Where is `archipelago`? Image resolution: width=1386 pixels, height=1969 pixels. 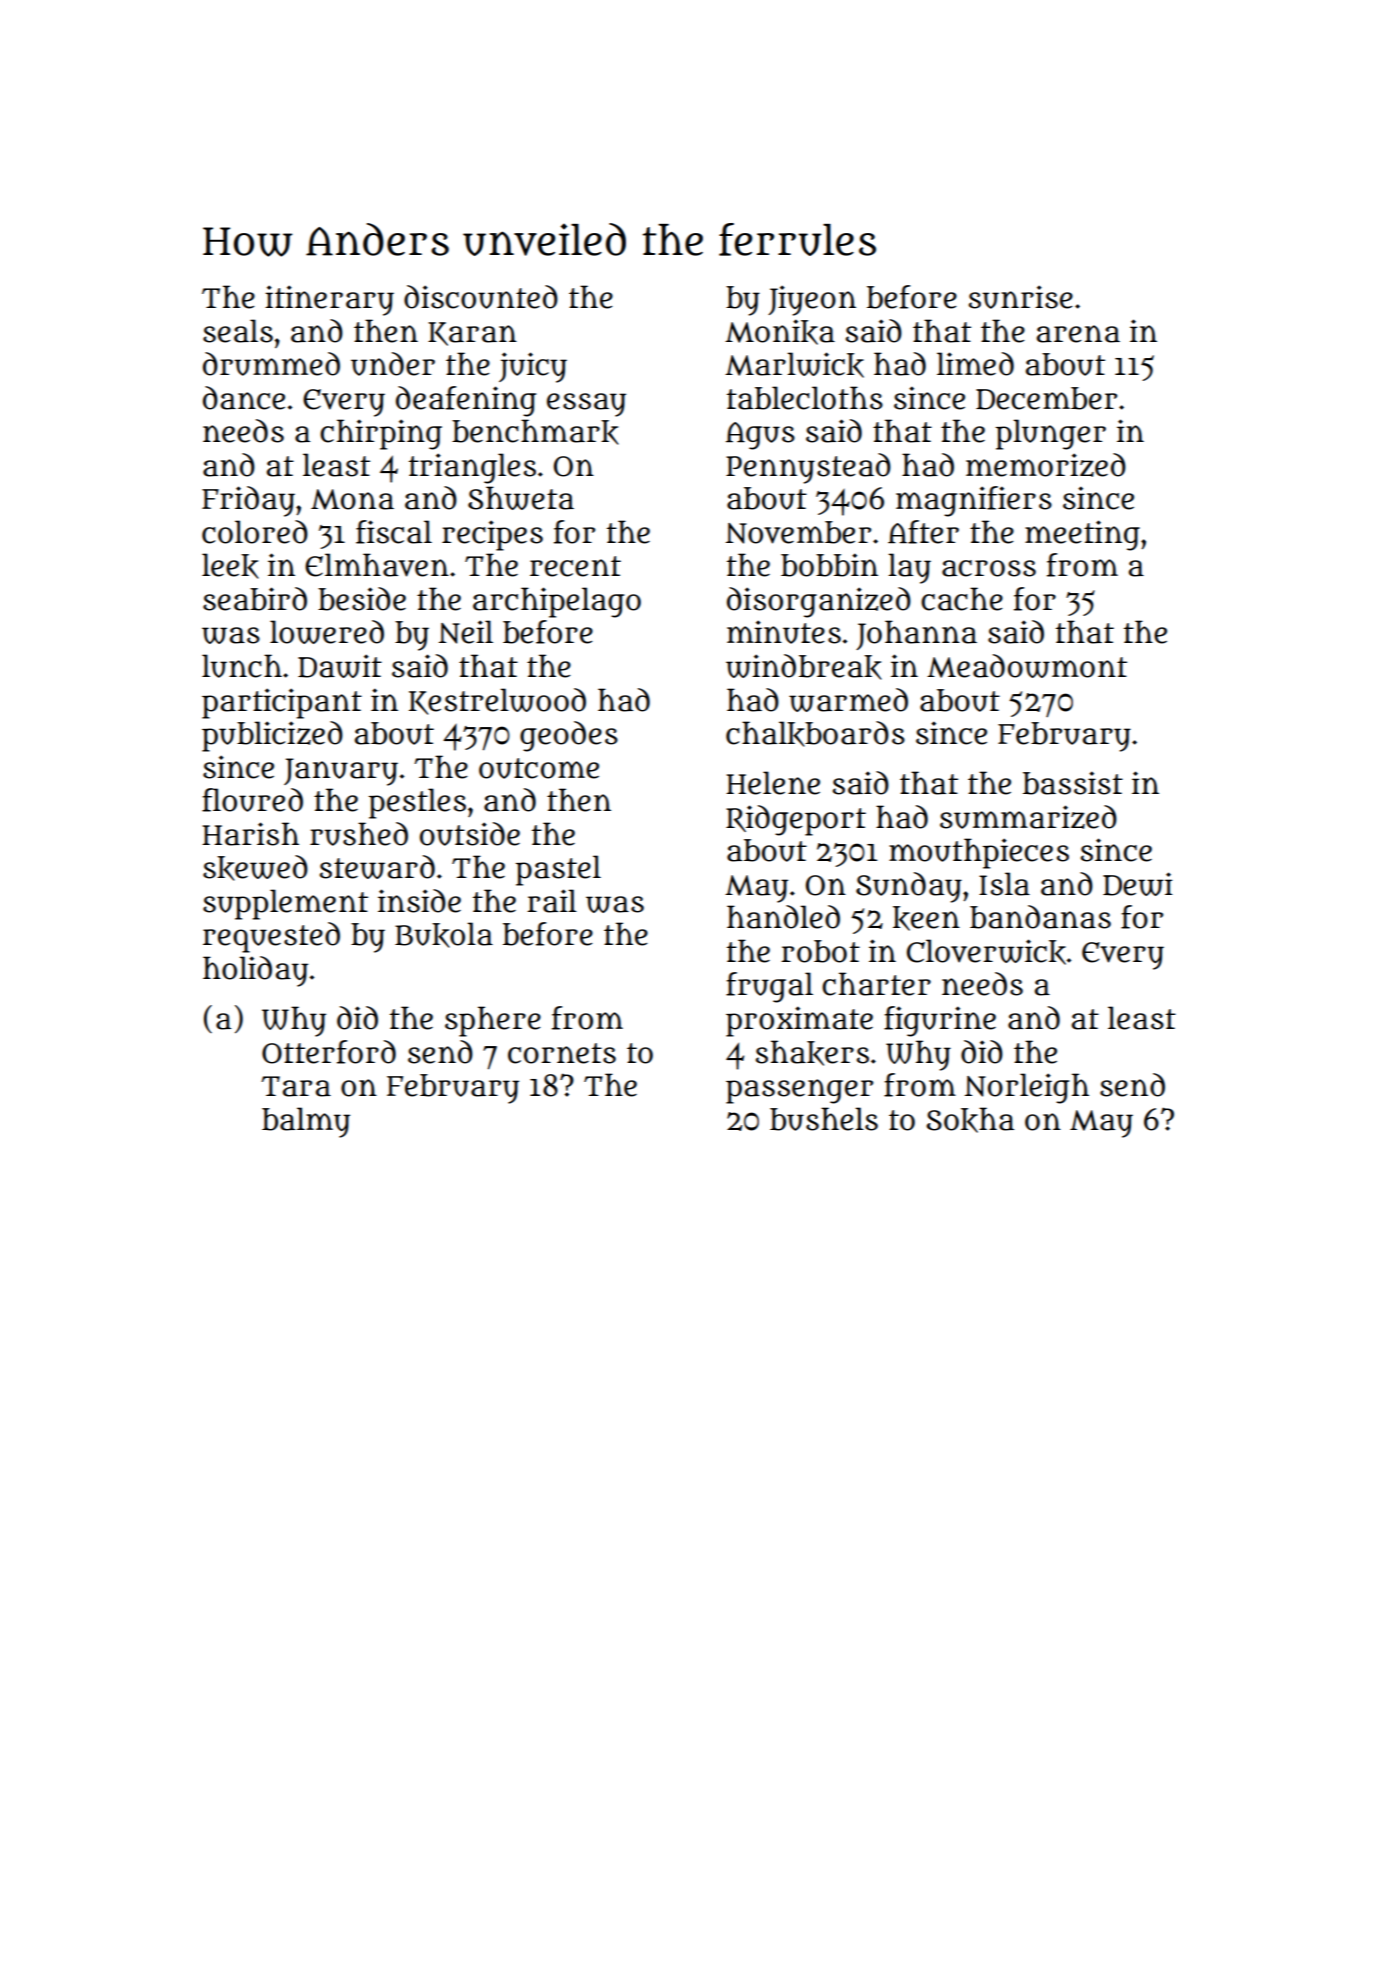
archipelago is located at coordinates (557, 602).
